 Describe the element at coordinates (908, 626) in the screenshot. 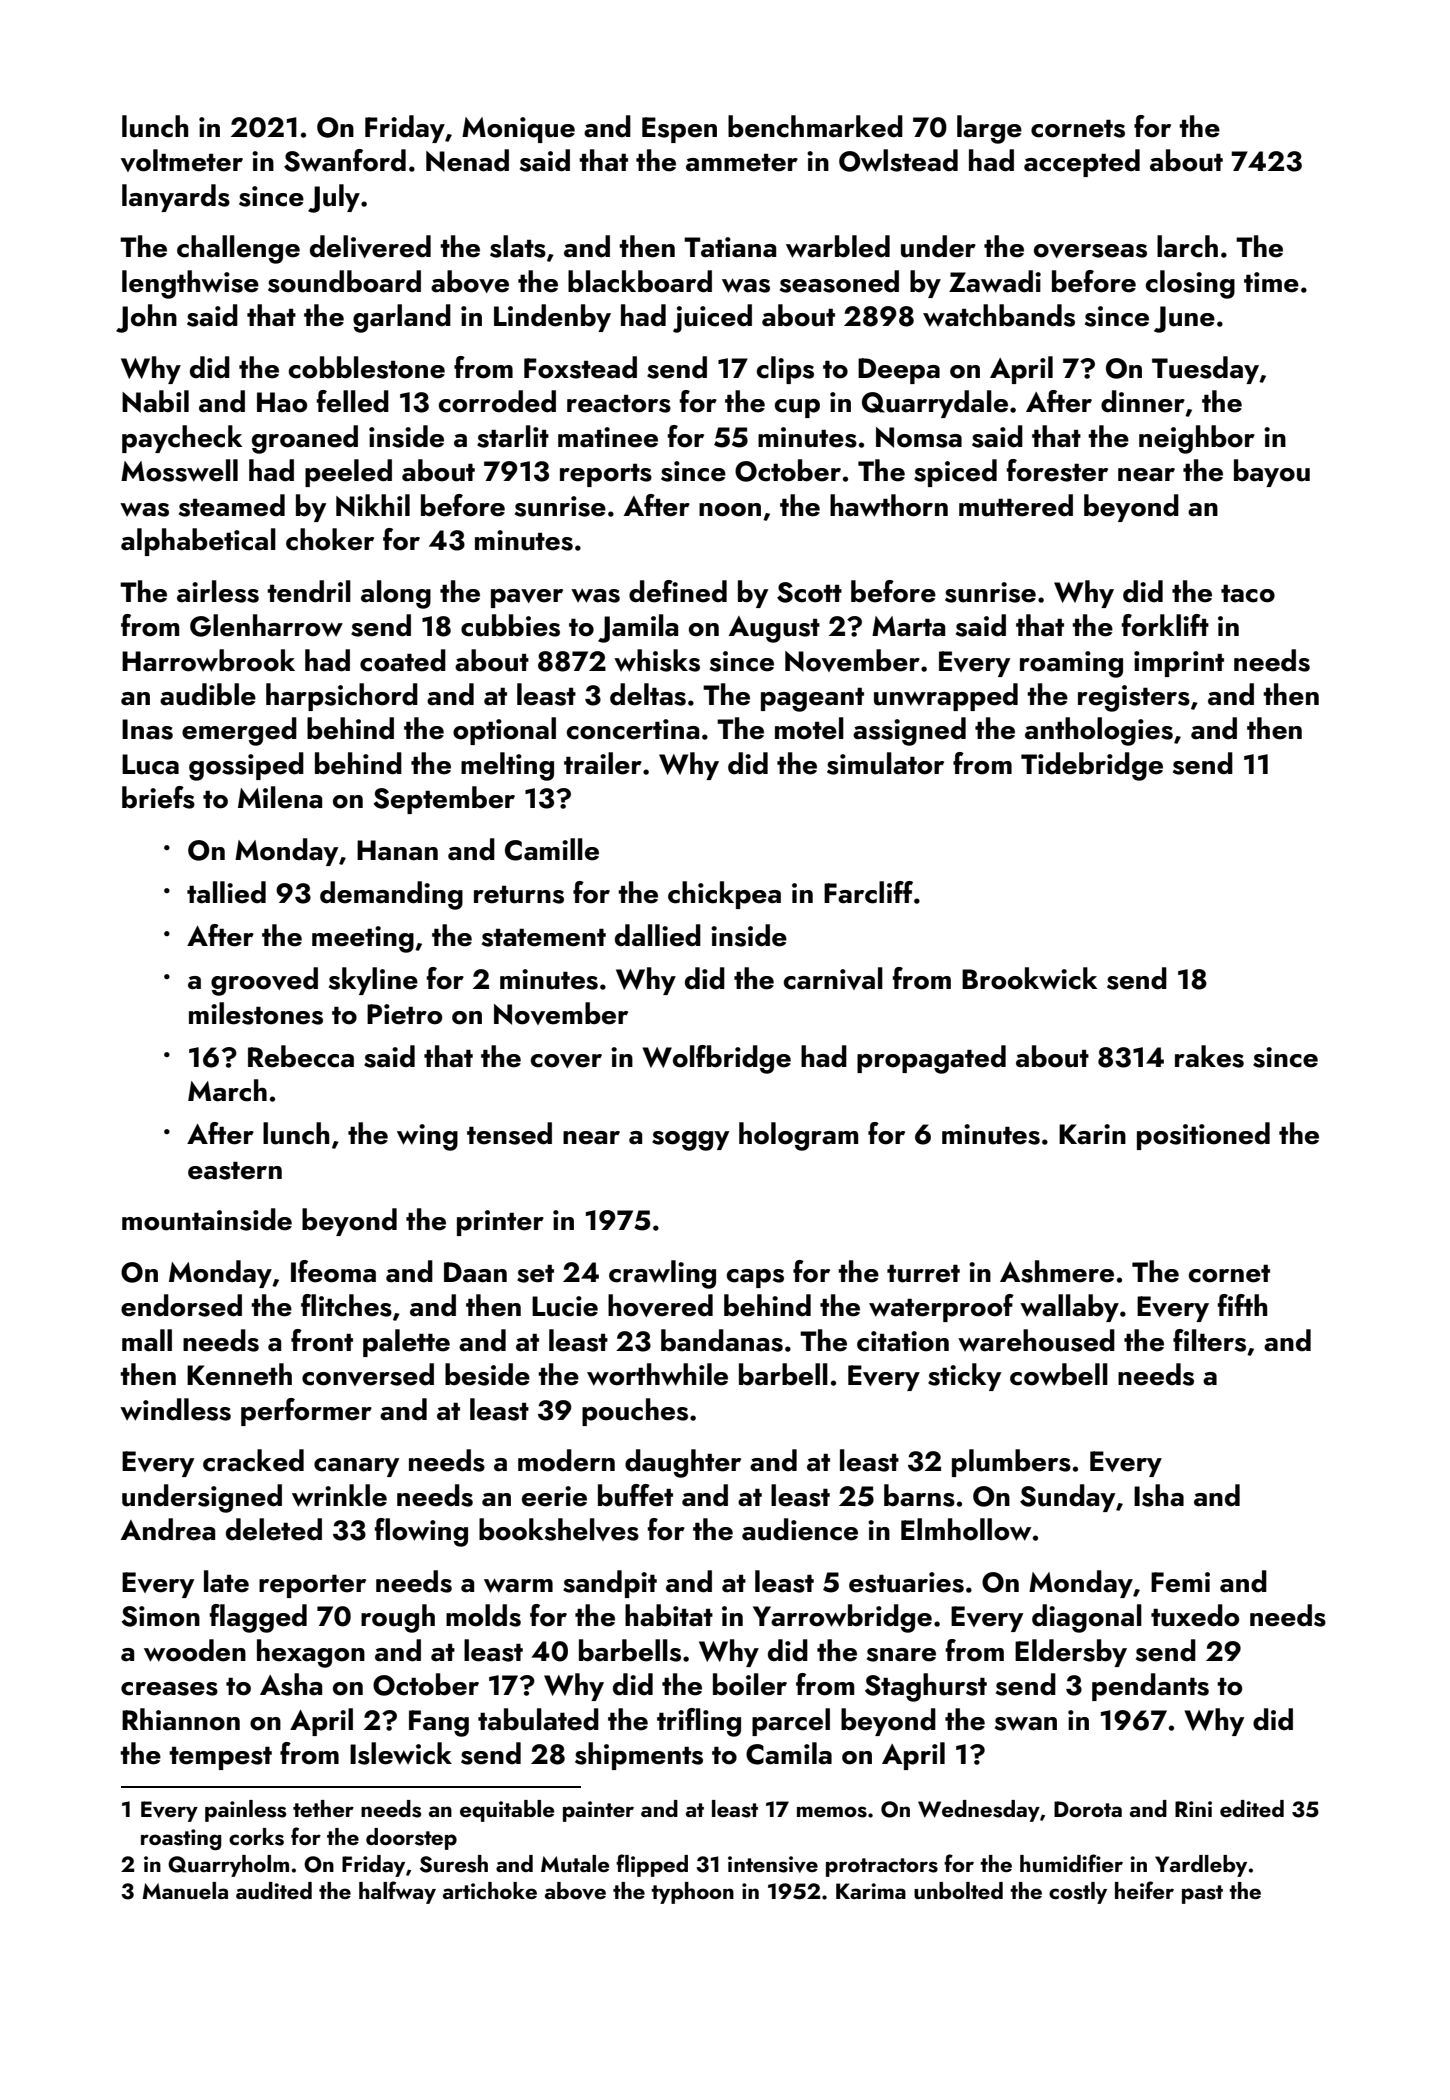

I see `Marta` at that location.
